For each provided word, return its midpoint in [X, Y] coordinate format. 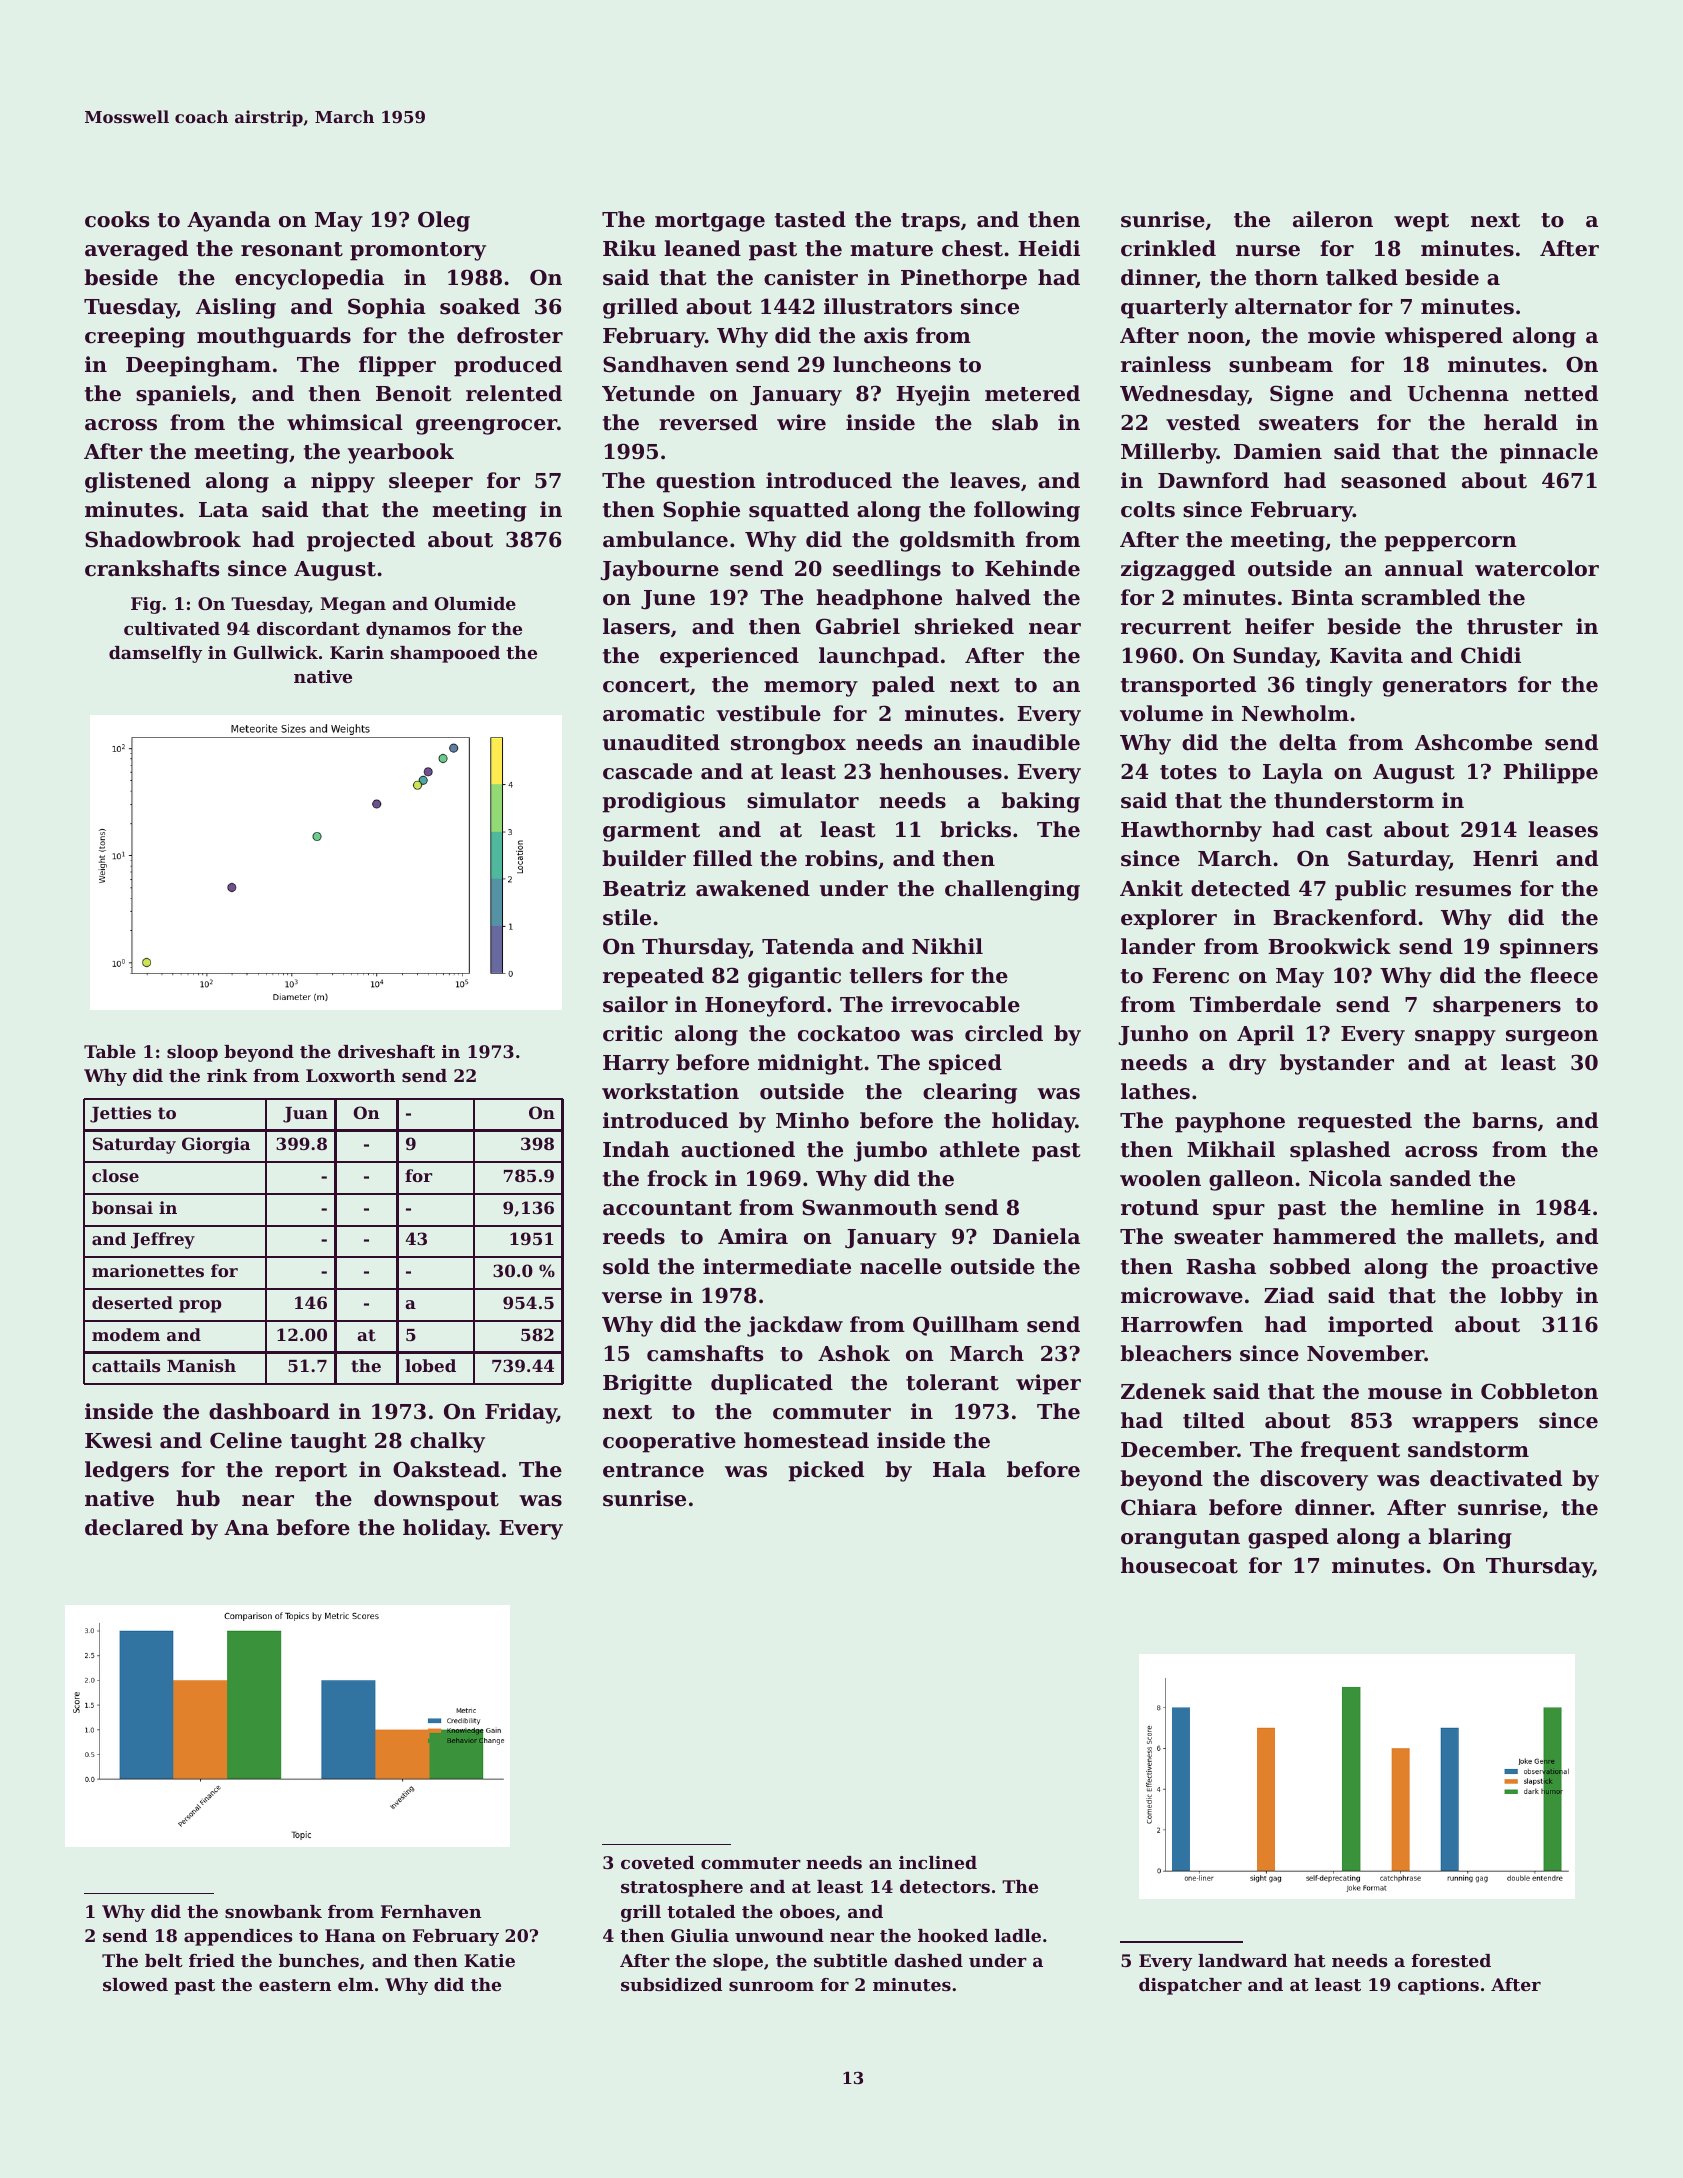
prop [200, 1306]
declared [134, 1527]
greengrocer [486, 427]
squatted [799, 511]
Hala [959, 1469]
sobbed [1310, 1266]
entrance [653, 1470]
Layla [1293, 773]
